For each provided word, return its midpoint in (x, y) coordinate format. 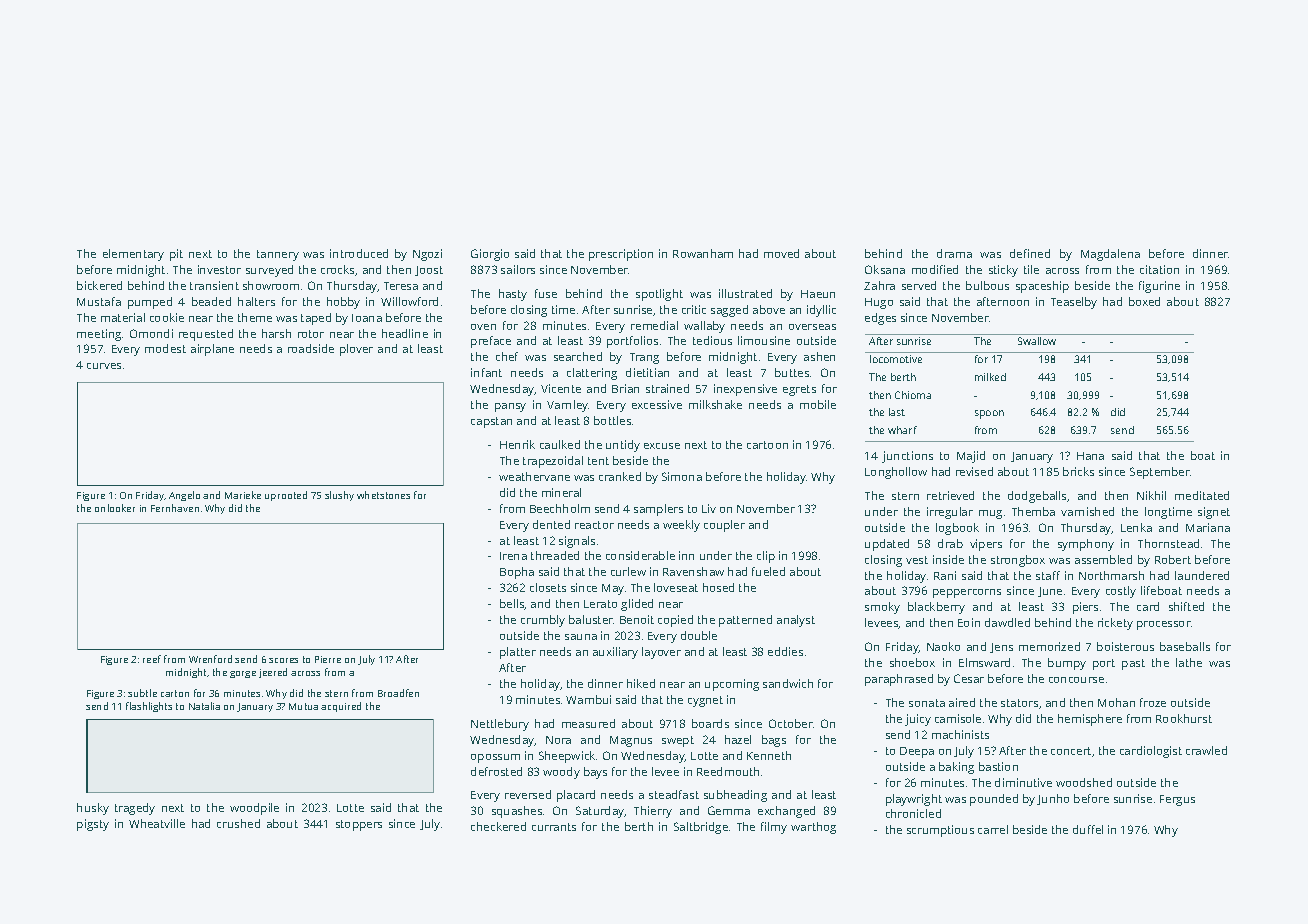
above (769, 309)
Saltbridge (701, 828)
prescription (621, 255)
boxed (1144, 301)
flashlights (149, 707)
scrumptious (940, 831)
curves (104, 366)
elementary (133, 255)
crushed (238, 823)
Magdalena (1110, 255)
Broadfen (398, 693)
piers (1085, 608)
